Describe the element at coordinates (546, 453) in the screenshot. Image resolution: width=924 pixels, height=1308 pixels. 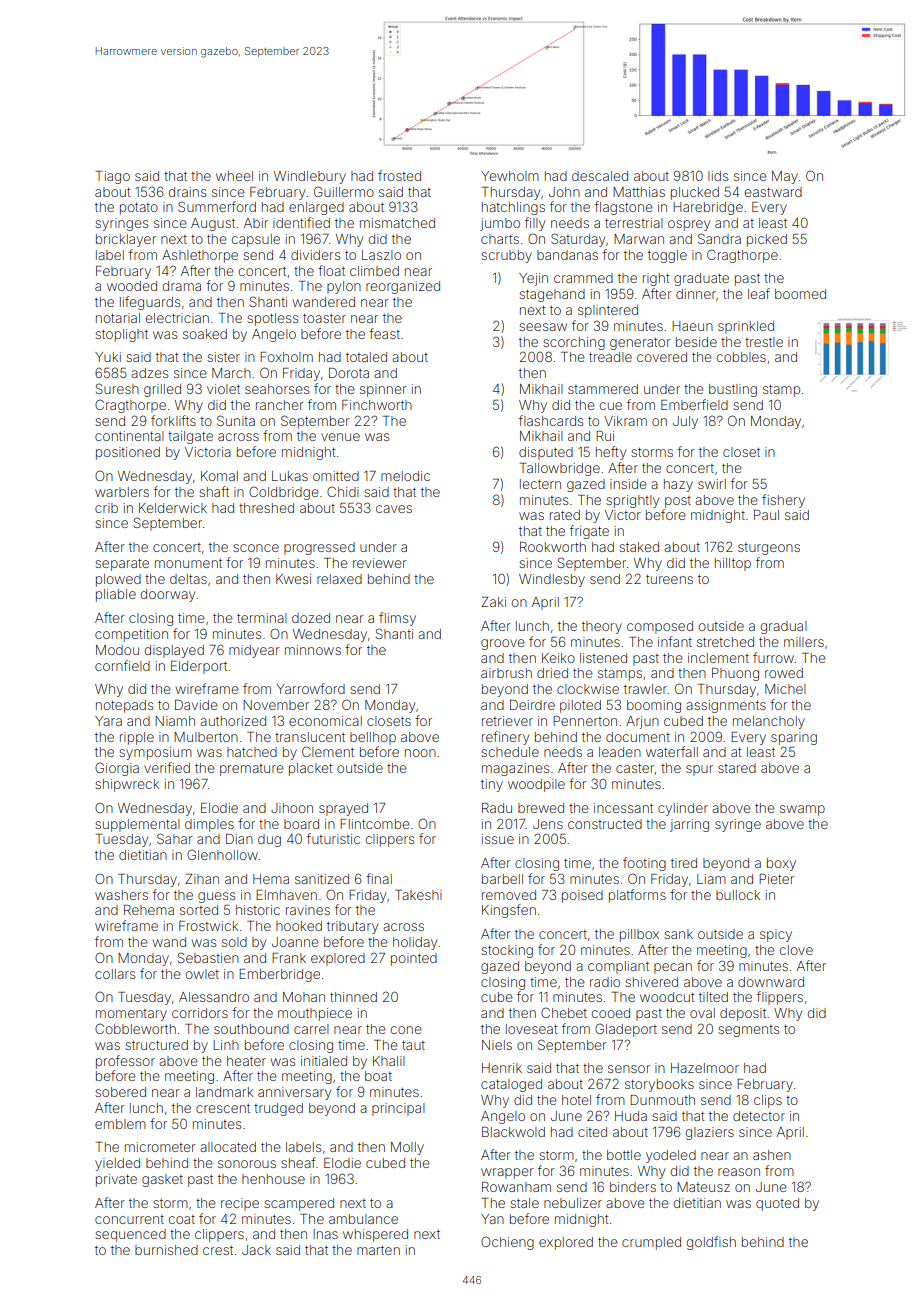
I see `disputed` at that location.
